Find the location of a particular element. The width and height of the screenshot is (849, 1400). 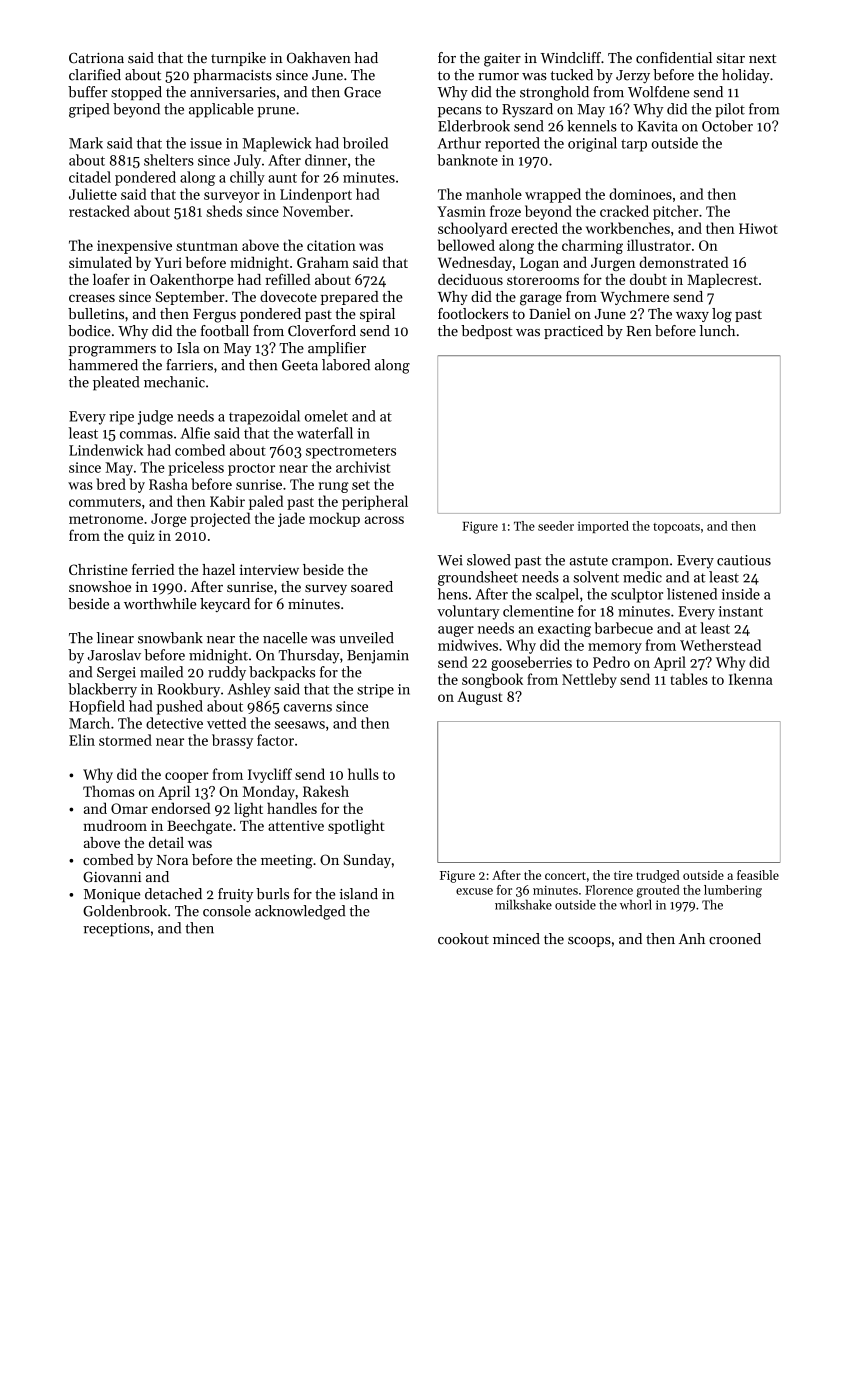

caverns is located at coordinates (308, 708).
